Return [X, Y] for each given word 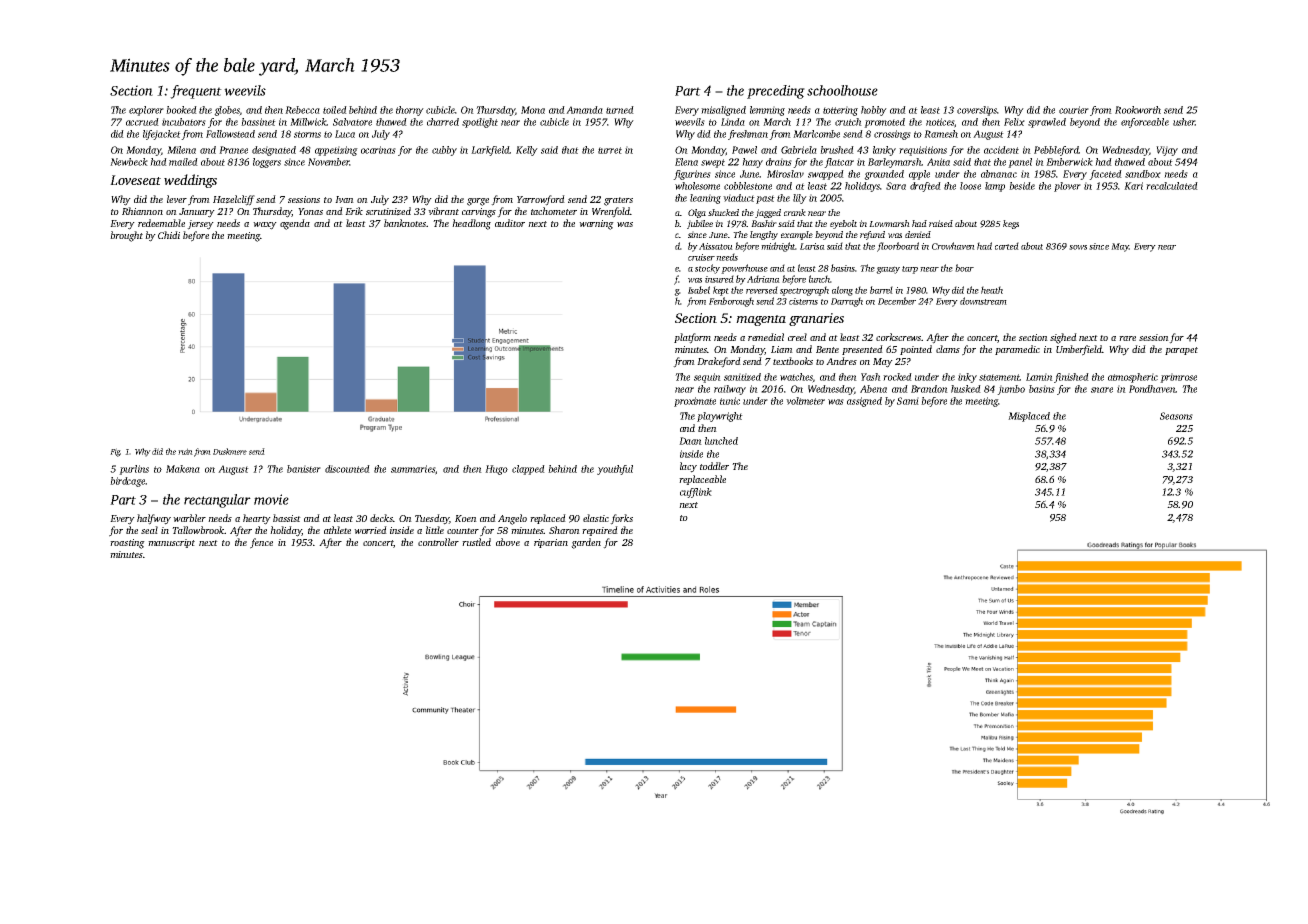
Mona [533, 110]
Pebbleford [1056, 151]
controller [438, 542]
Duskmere [230, 451]
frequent [196, 92]
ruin [185, 451]
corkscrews [898, 337]
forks [621, 519]
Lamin [1039, 377]
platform [692, 338]
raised [941, 223]
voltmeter [805, 401]
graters [618, 201]
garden [586, 543]
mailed [183, 162]
